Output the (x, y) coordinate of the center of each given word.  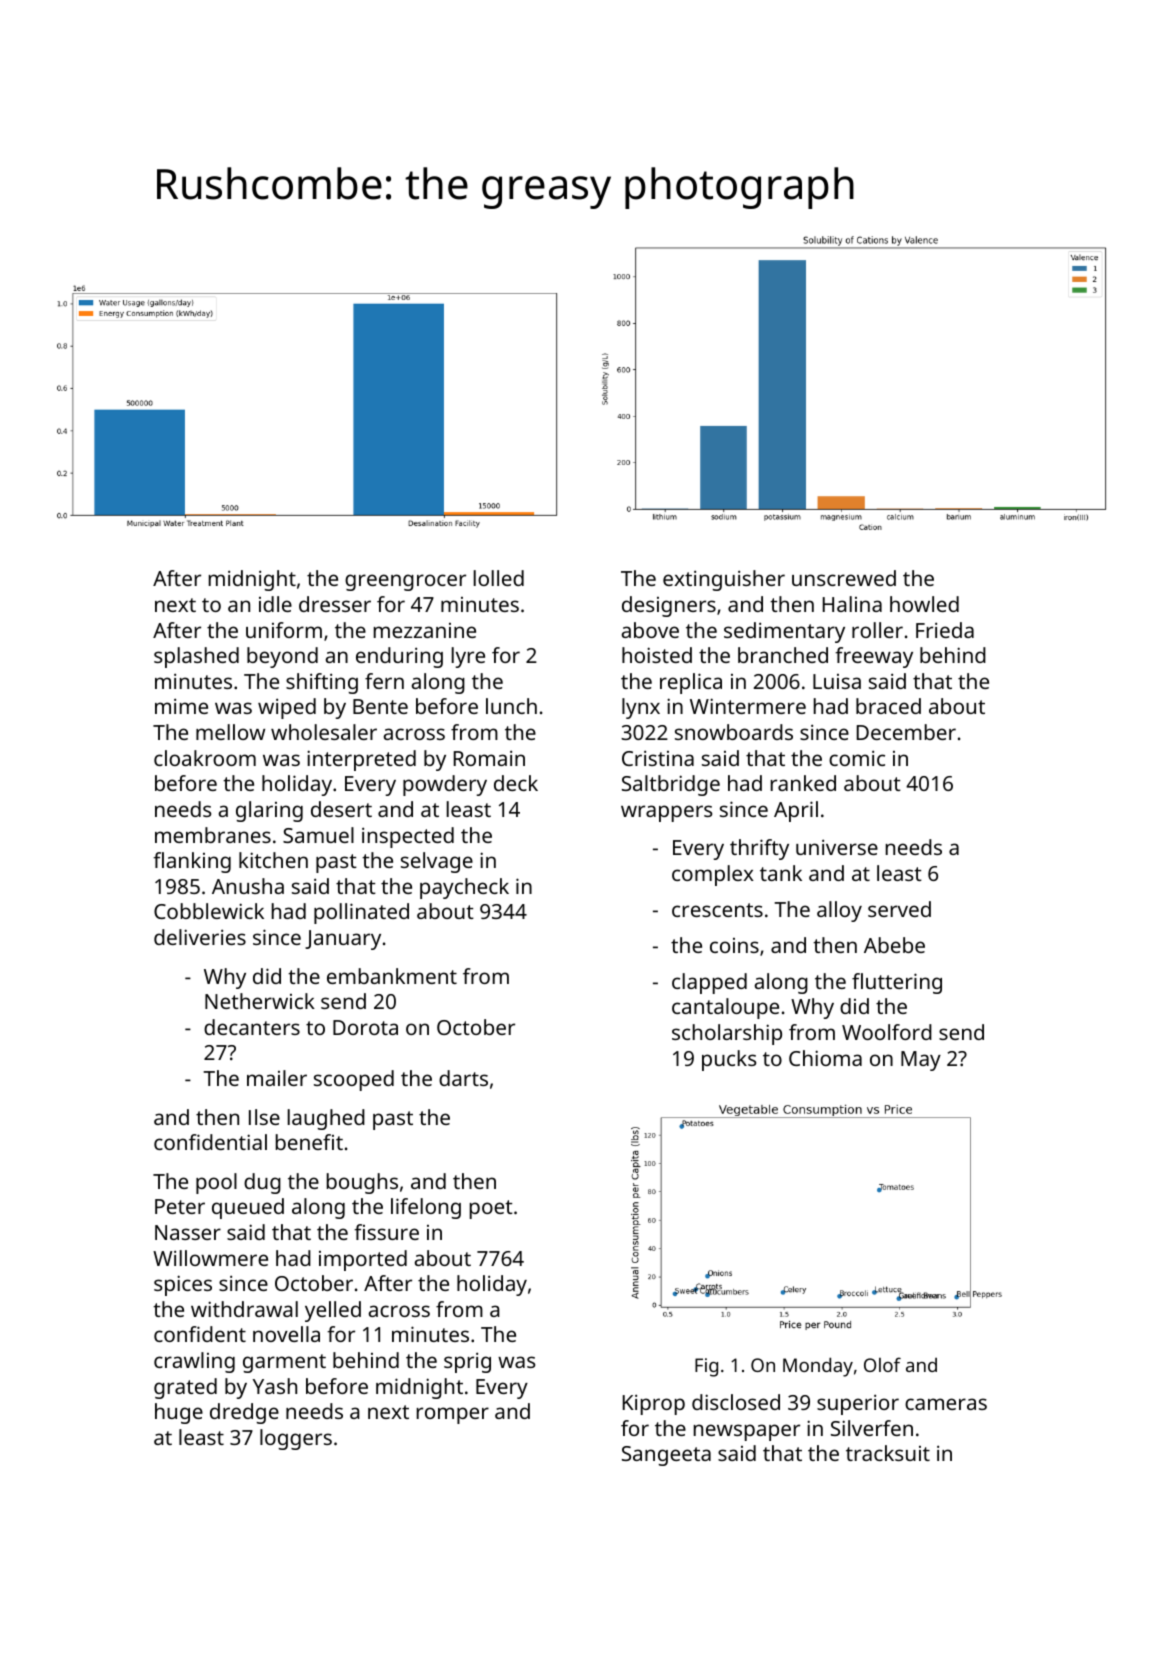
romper (453, 1415)
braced (888, 706)
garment (284, 1363)
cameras (946, 1404)
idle (275, 604)
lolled (499, 578)
